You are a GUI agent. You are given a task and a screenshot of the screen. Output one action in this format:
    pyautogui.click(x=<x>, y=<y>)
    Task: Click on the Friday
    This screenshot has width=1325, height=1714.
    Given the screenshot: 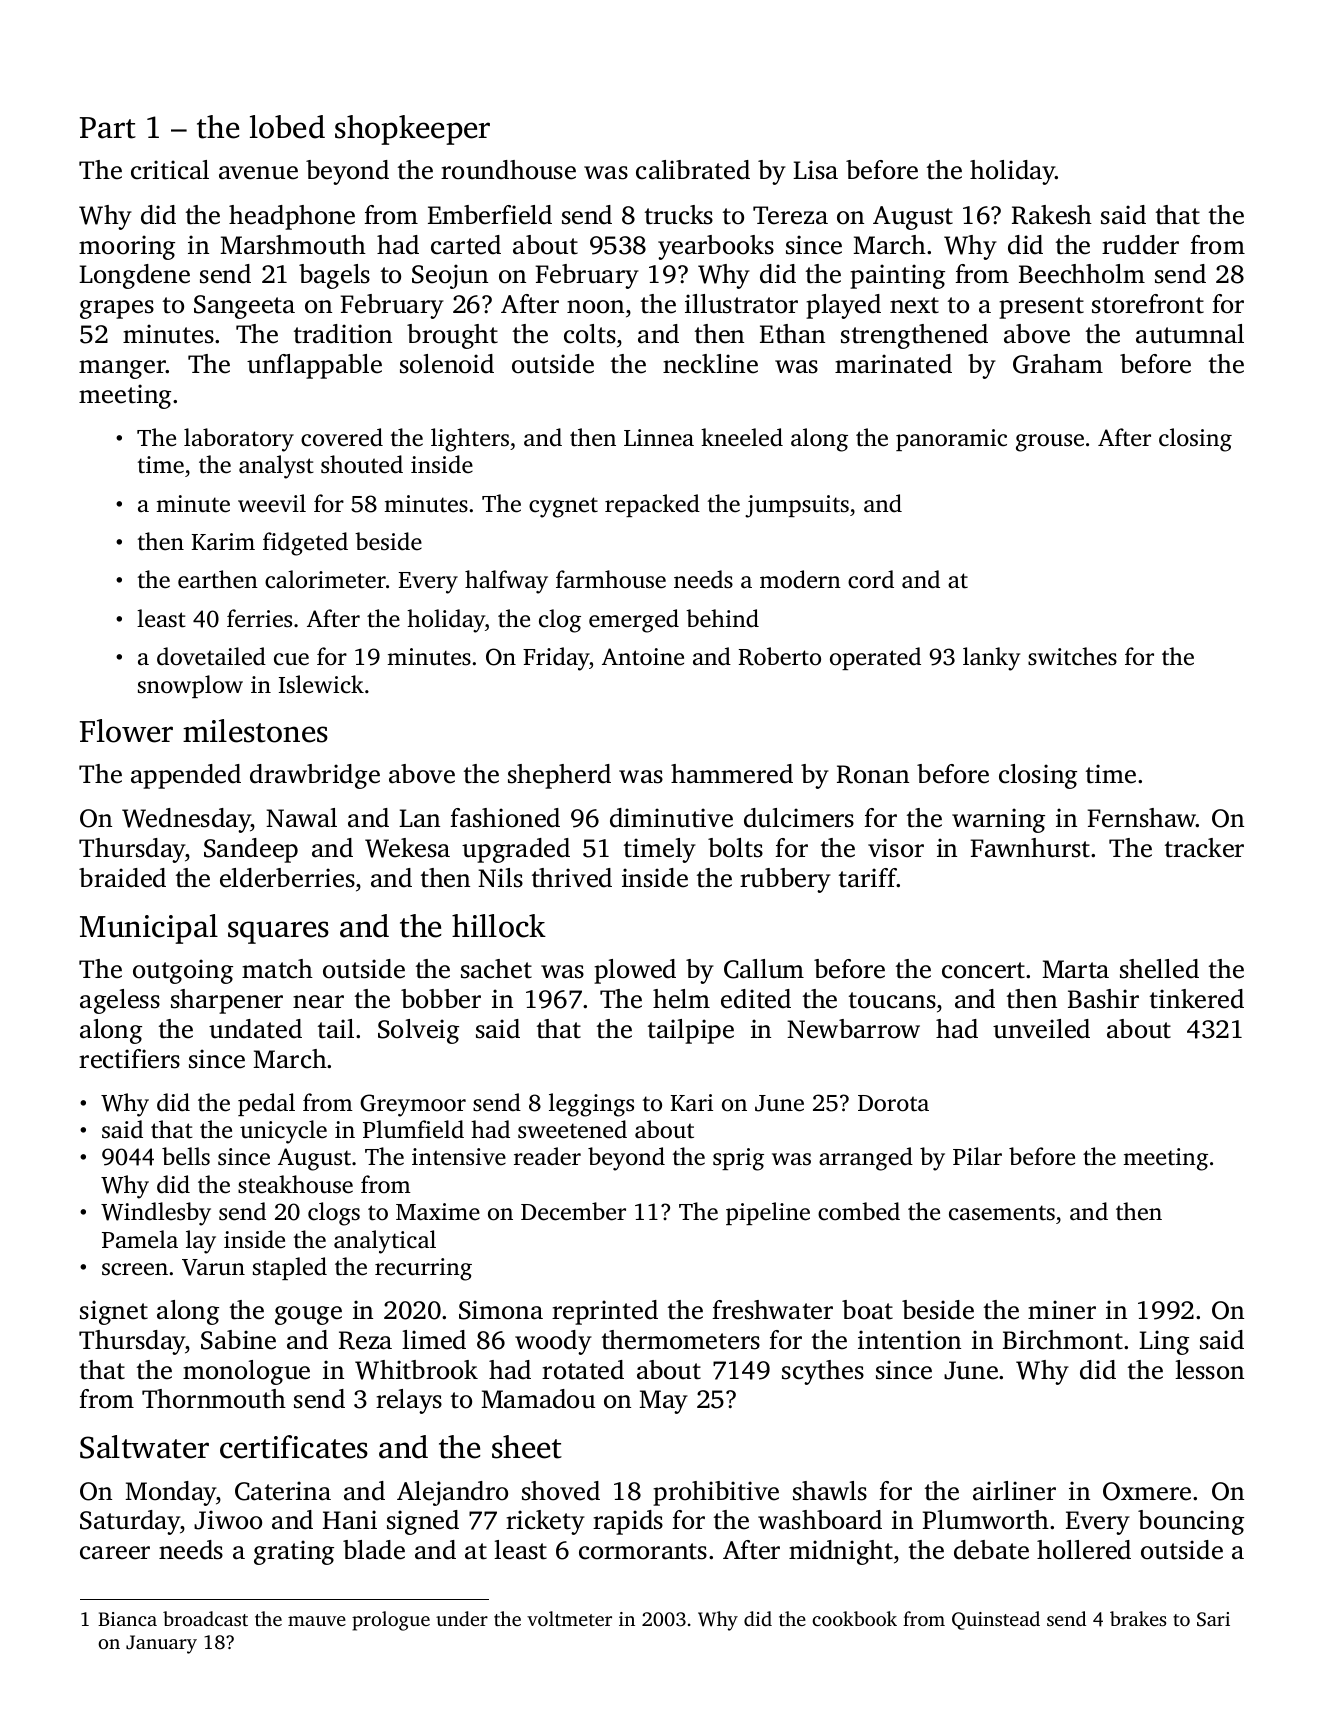 What is the action you would take?
    pyautogui.click(x=556, y=659)
